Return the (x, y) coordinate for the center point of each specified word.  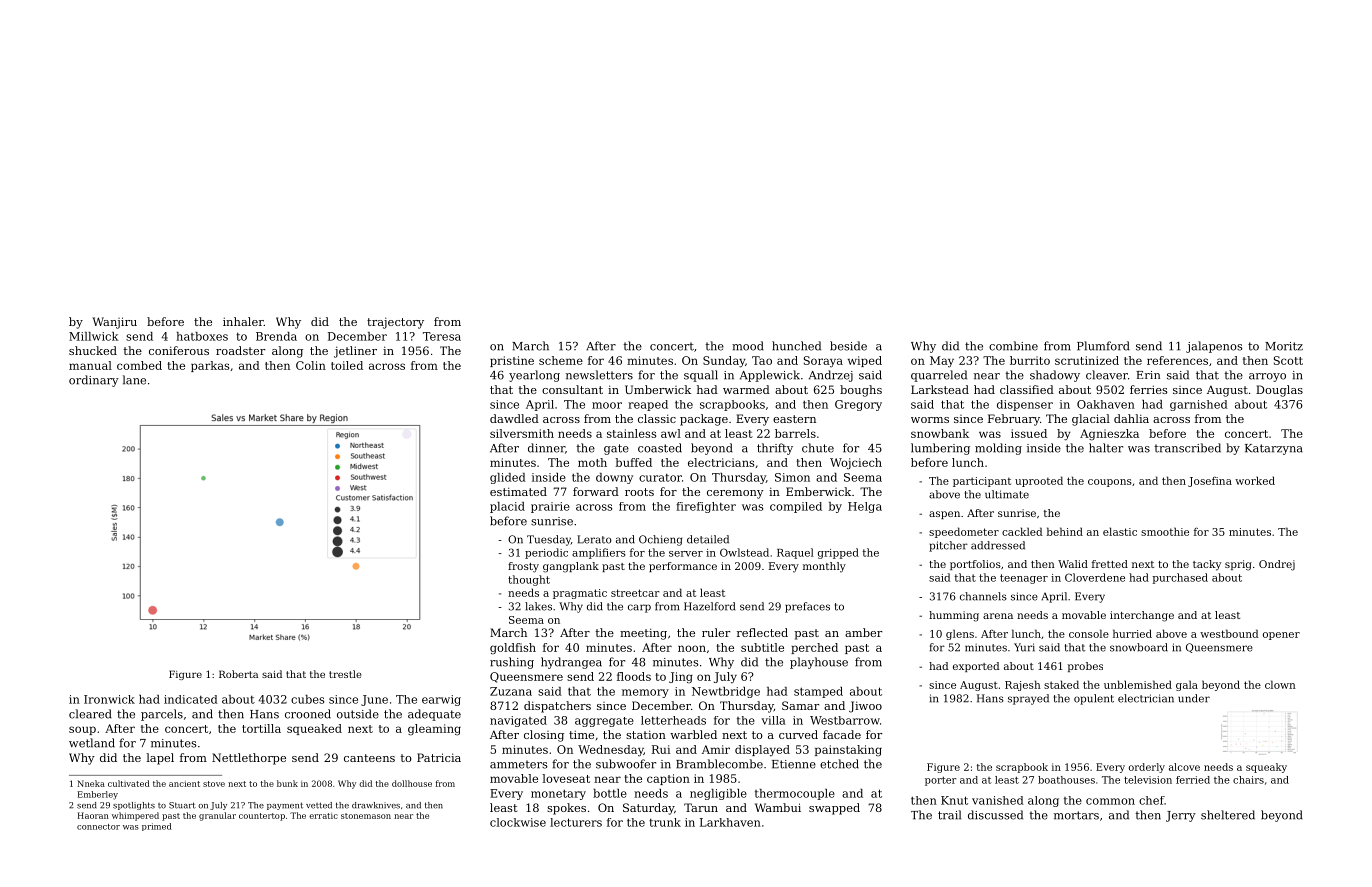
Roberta (238, 674)
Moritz (1284, 346)
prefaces (807, 607)
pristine (512, 361)
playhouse (819, 663)
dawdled (514, 418)
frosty (523, 567)
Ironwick (109, 699)
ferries (1149, 389)
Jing (681, 678)
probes (1085, 667)
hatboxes (202, 336)
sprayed (1028, 699)
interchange (1142, 616)
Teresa (442, 336)
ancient (184, 784)
